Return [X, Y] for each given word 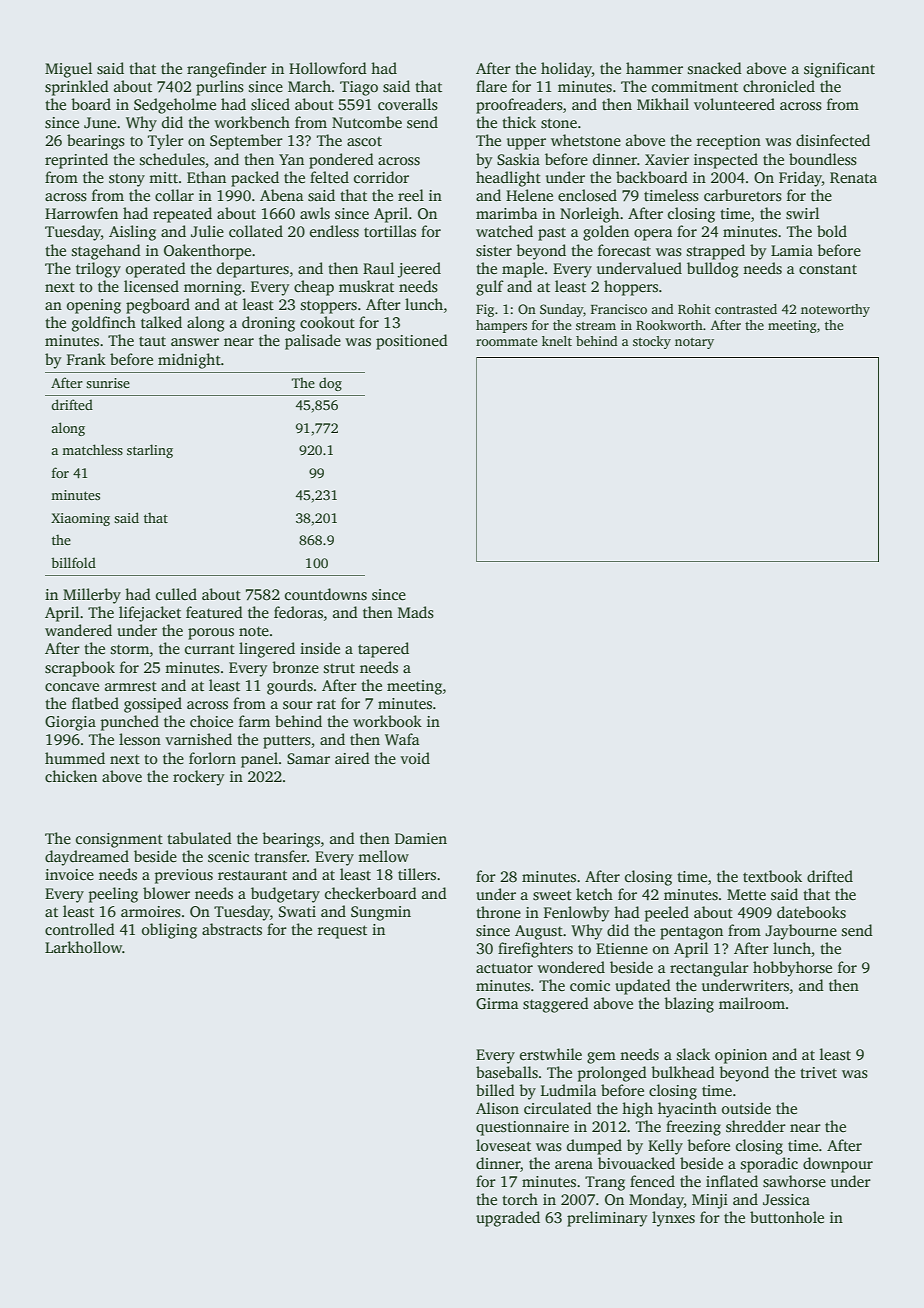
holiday [566, 70]
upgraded [508, 1219]
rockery [199, 778]
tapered [383, 650]
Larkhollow [83, 947]
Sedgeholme [175, 106]
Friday [800, 179]
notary [694, 343]
